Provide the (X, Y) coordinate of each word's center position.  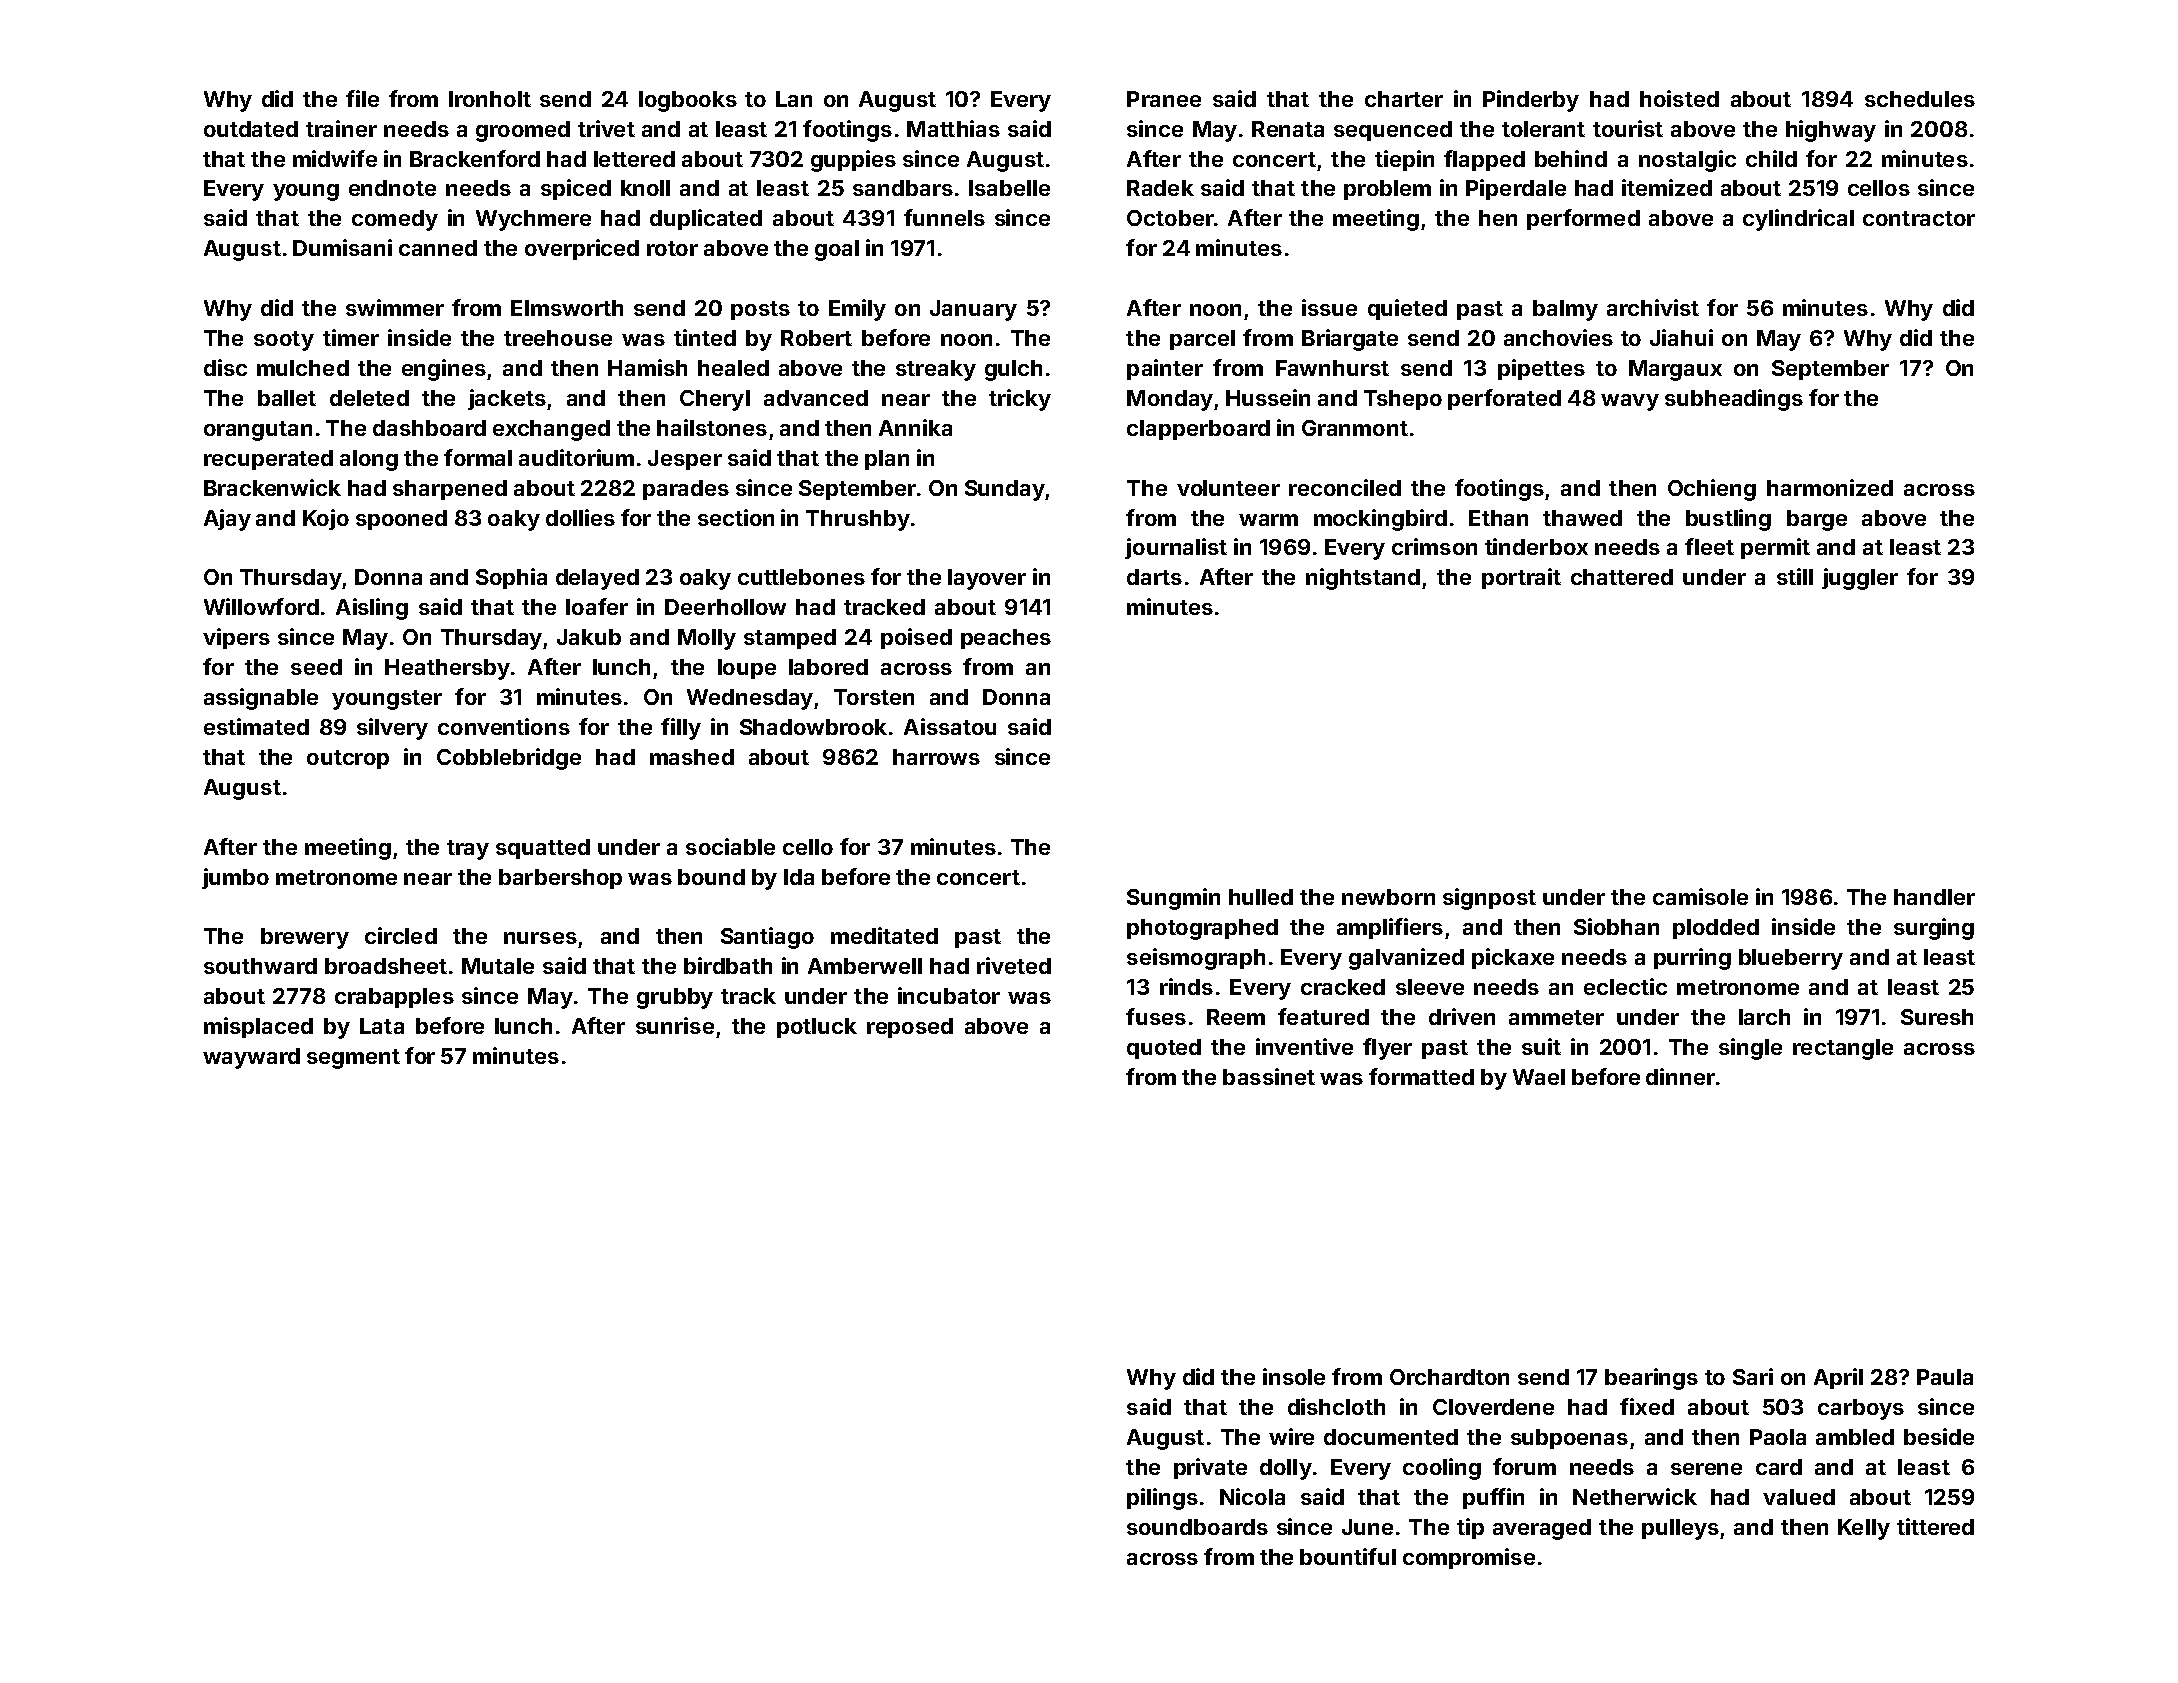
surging (1934, 929)
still (1795, 576)
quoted (1164, 1049)
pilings (1162, 1499)
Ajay (227, 520)
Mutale (498, 966)
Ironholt (490, 99)
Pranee (1164, 99)
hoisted (1679, 98)
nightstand (1363, 579)
